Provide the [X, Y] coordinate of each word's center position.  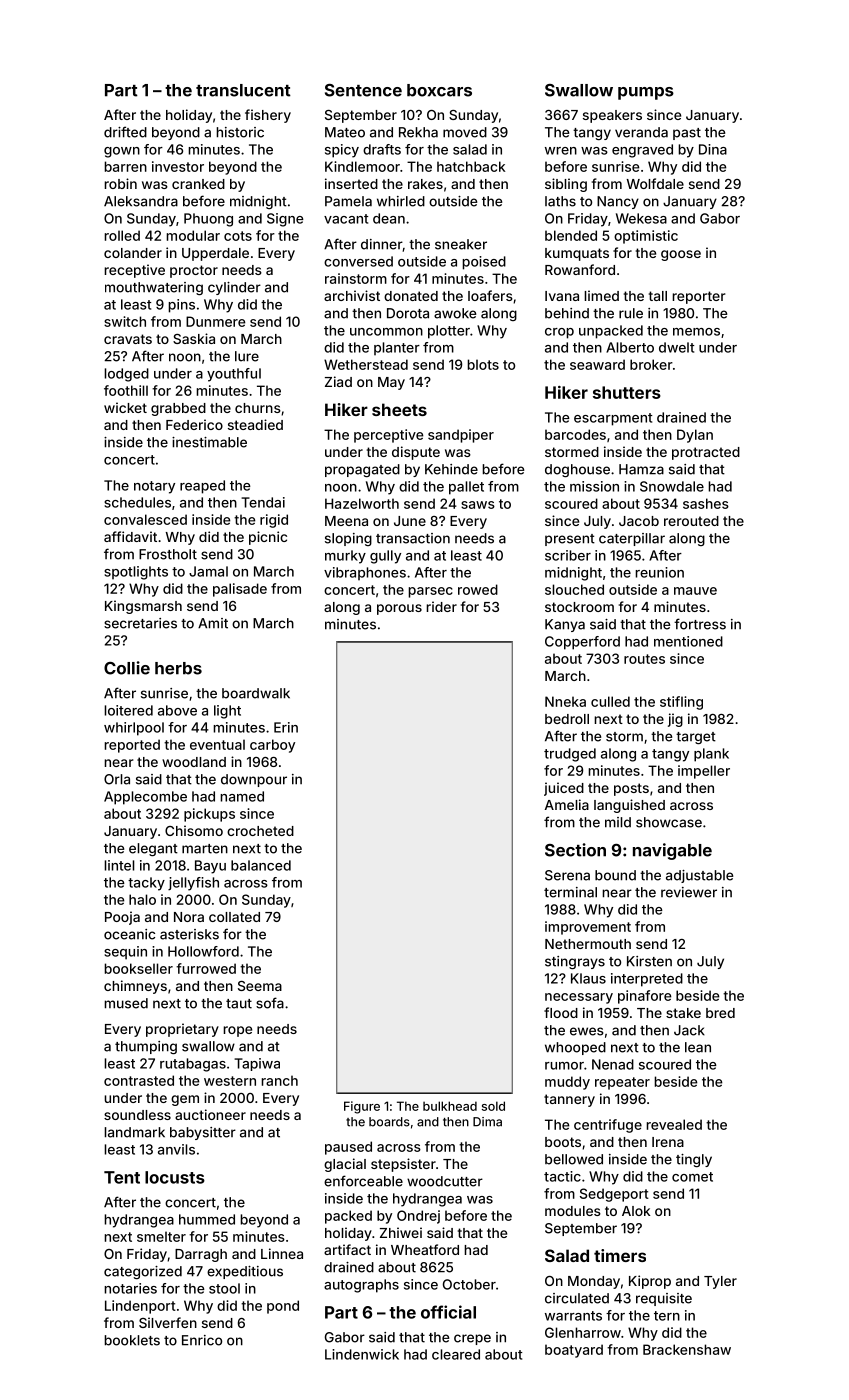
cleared [456, 1354]
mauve [695, 591]
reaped [202, 487]
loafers [490, 295]
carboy [272, 746]
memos [696, 332]
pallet [466, 488]
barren [125, 166]
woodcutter [445, 1181]
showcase [669, 822]
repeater [622, 1083]
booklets [132, 1340]
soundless [137, 1115]
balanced [261, 865]
